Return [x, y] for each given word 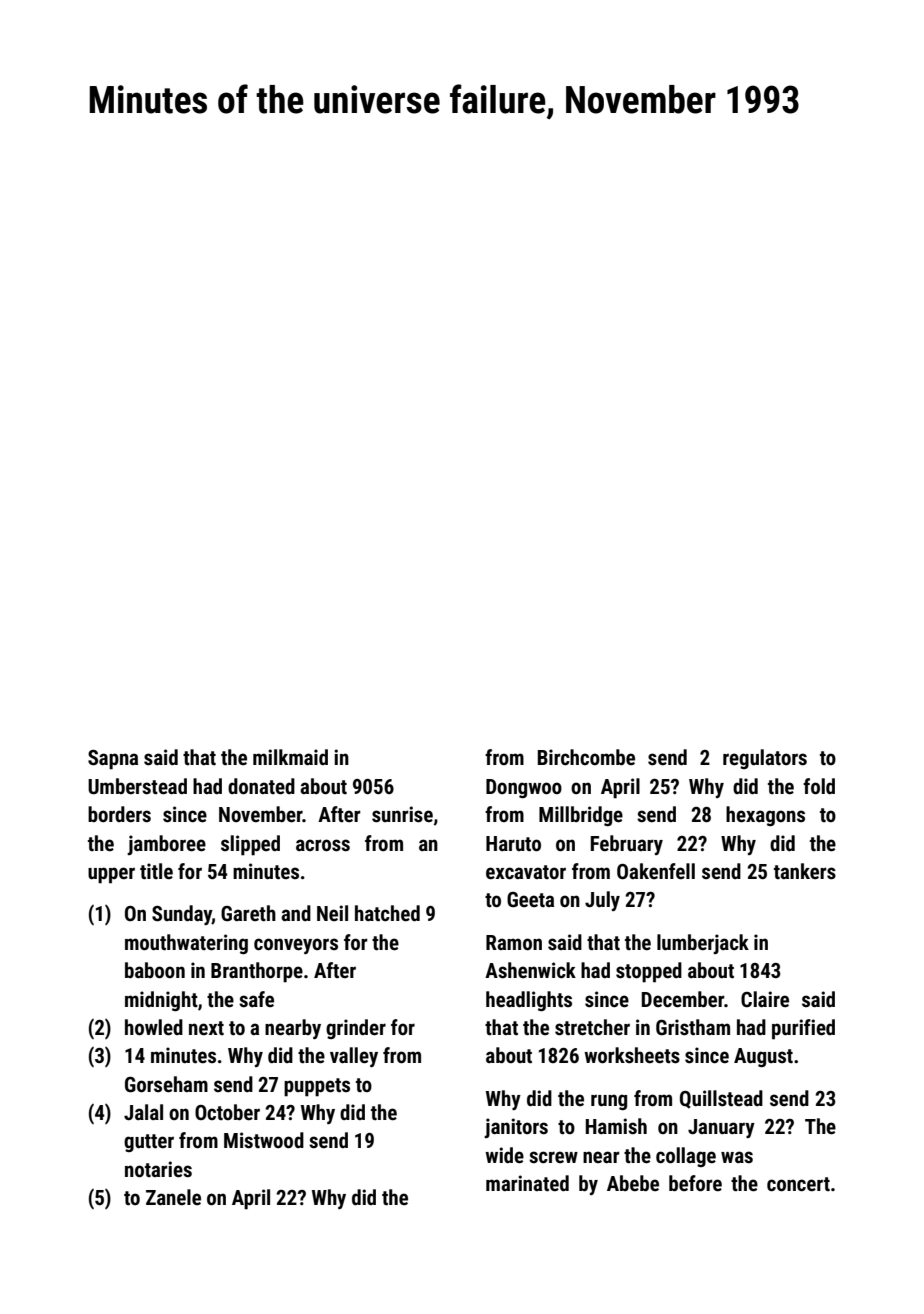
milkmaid [290, 757]
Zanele [173, 1197]
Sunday [182, 915]
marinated [527, 1183]
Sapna [113, 760]
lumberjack [703, 944]
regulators [765, 759]
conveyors [296, 946]
